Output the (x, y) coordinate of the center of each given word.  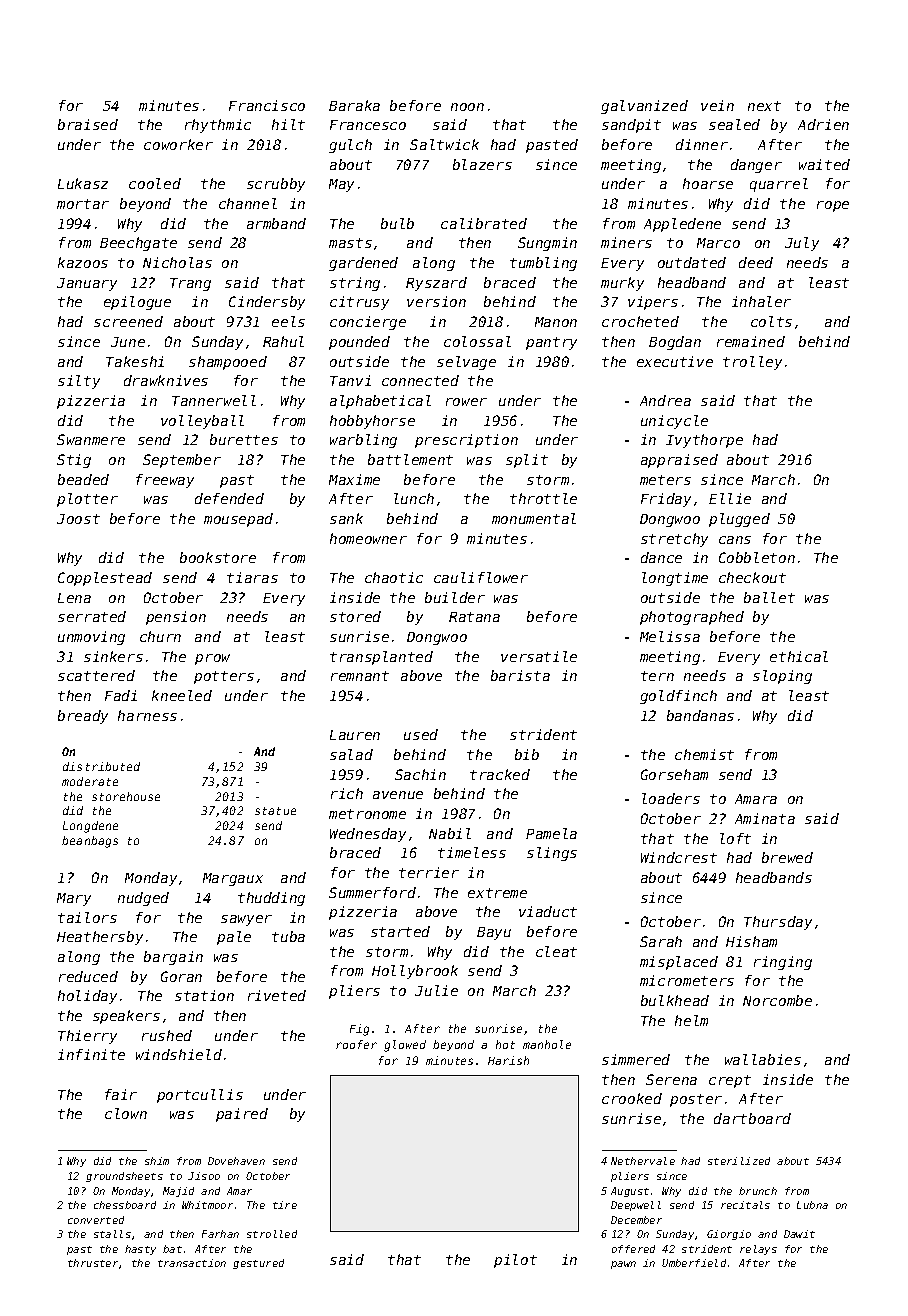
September (182, 461)
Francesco (368, 125)
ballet (769, 597)
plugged (739, 520)
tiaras (252, 577)
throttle (543, 498)
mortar (83, 204)
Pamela (551, 833)
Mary (74, 899)
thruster (93, 1263)
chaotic (394, 577)
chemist (704, 754)
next (764, 106)
